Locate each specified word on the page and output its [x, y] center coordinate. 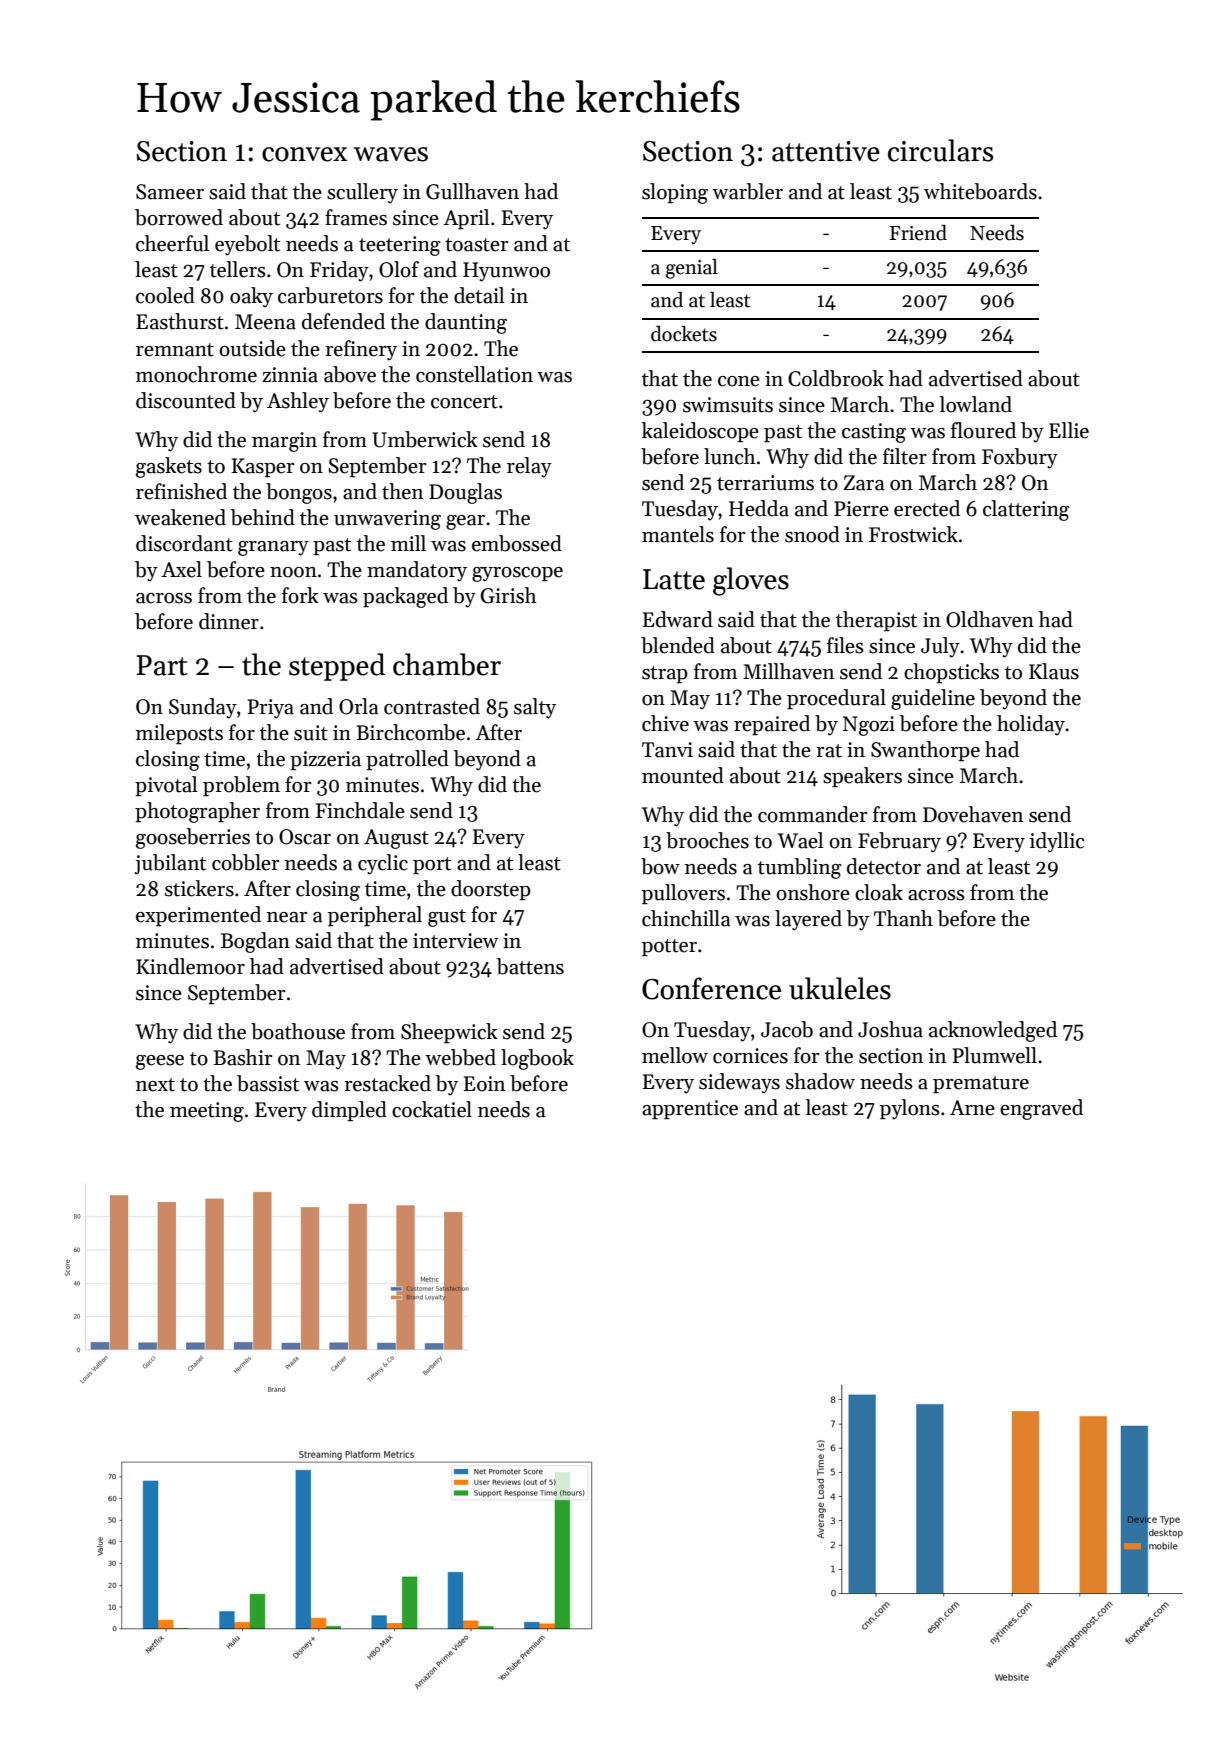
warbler [747, 191]
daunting [466, 323]
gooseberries [193, 838]
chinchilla [686, 918]
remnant [175, 350]
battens [530, 966]
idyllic [1057, 842]
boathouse [298, 1031]
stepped [337, 667]
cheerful [172, 243]
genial [692, 269]
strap [665, 674]
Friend [918, 233]
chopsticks [951, 673]
